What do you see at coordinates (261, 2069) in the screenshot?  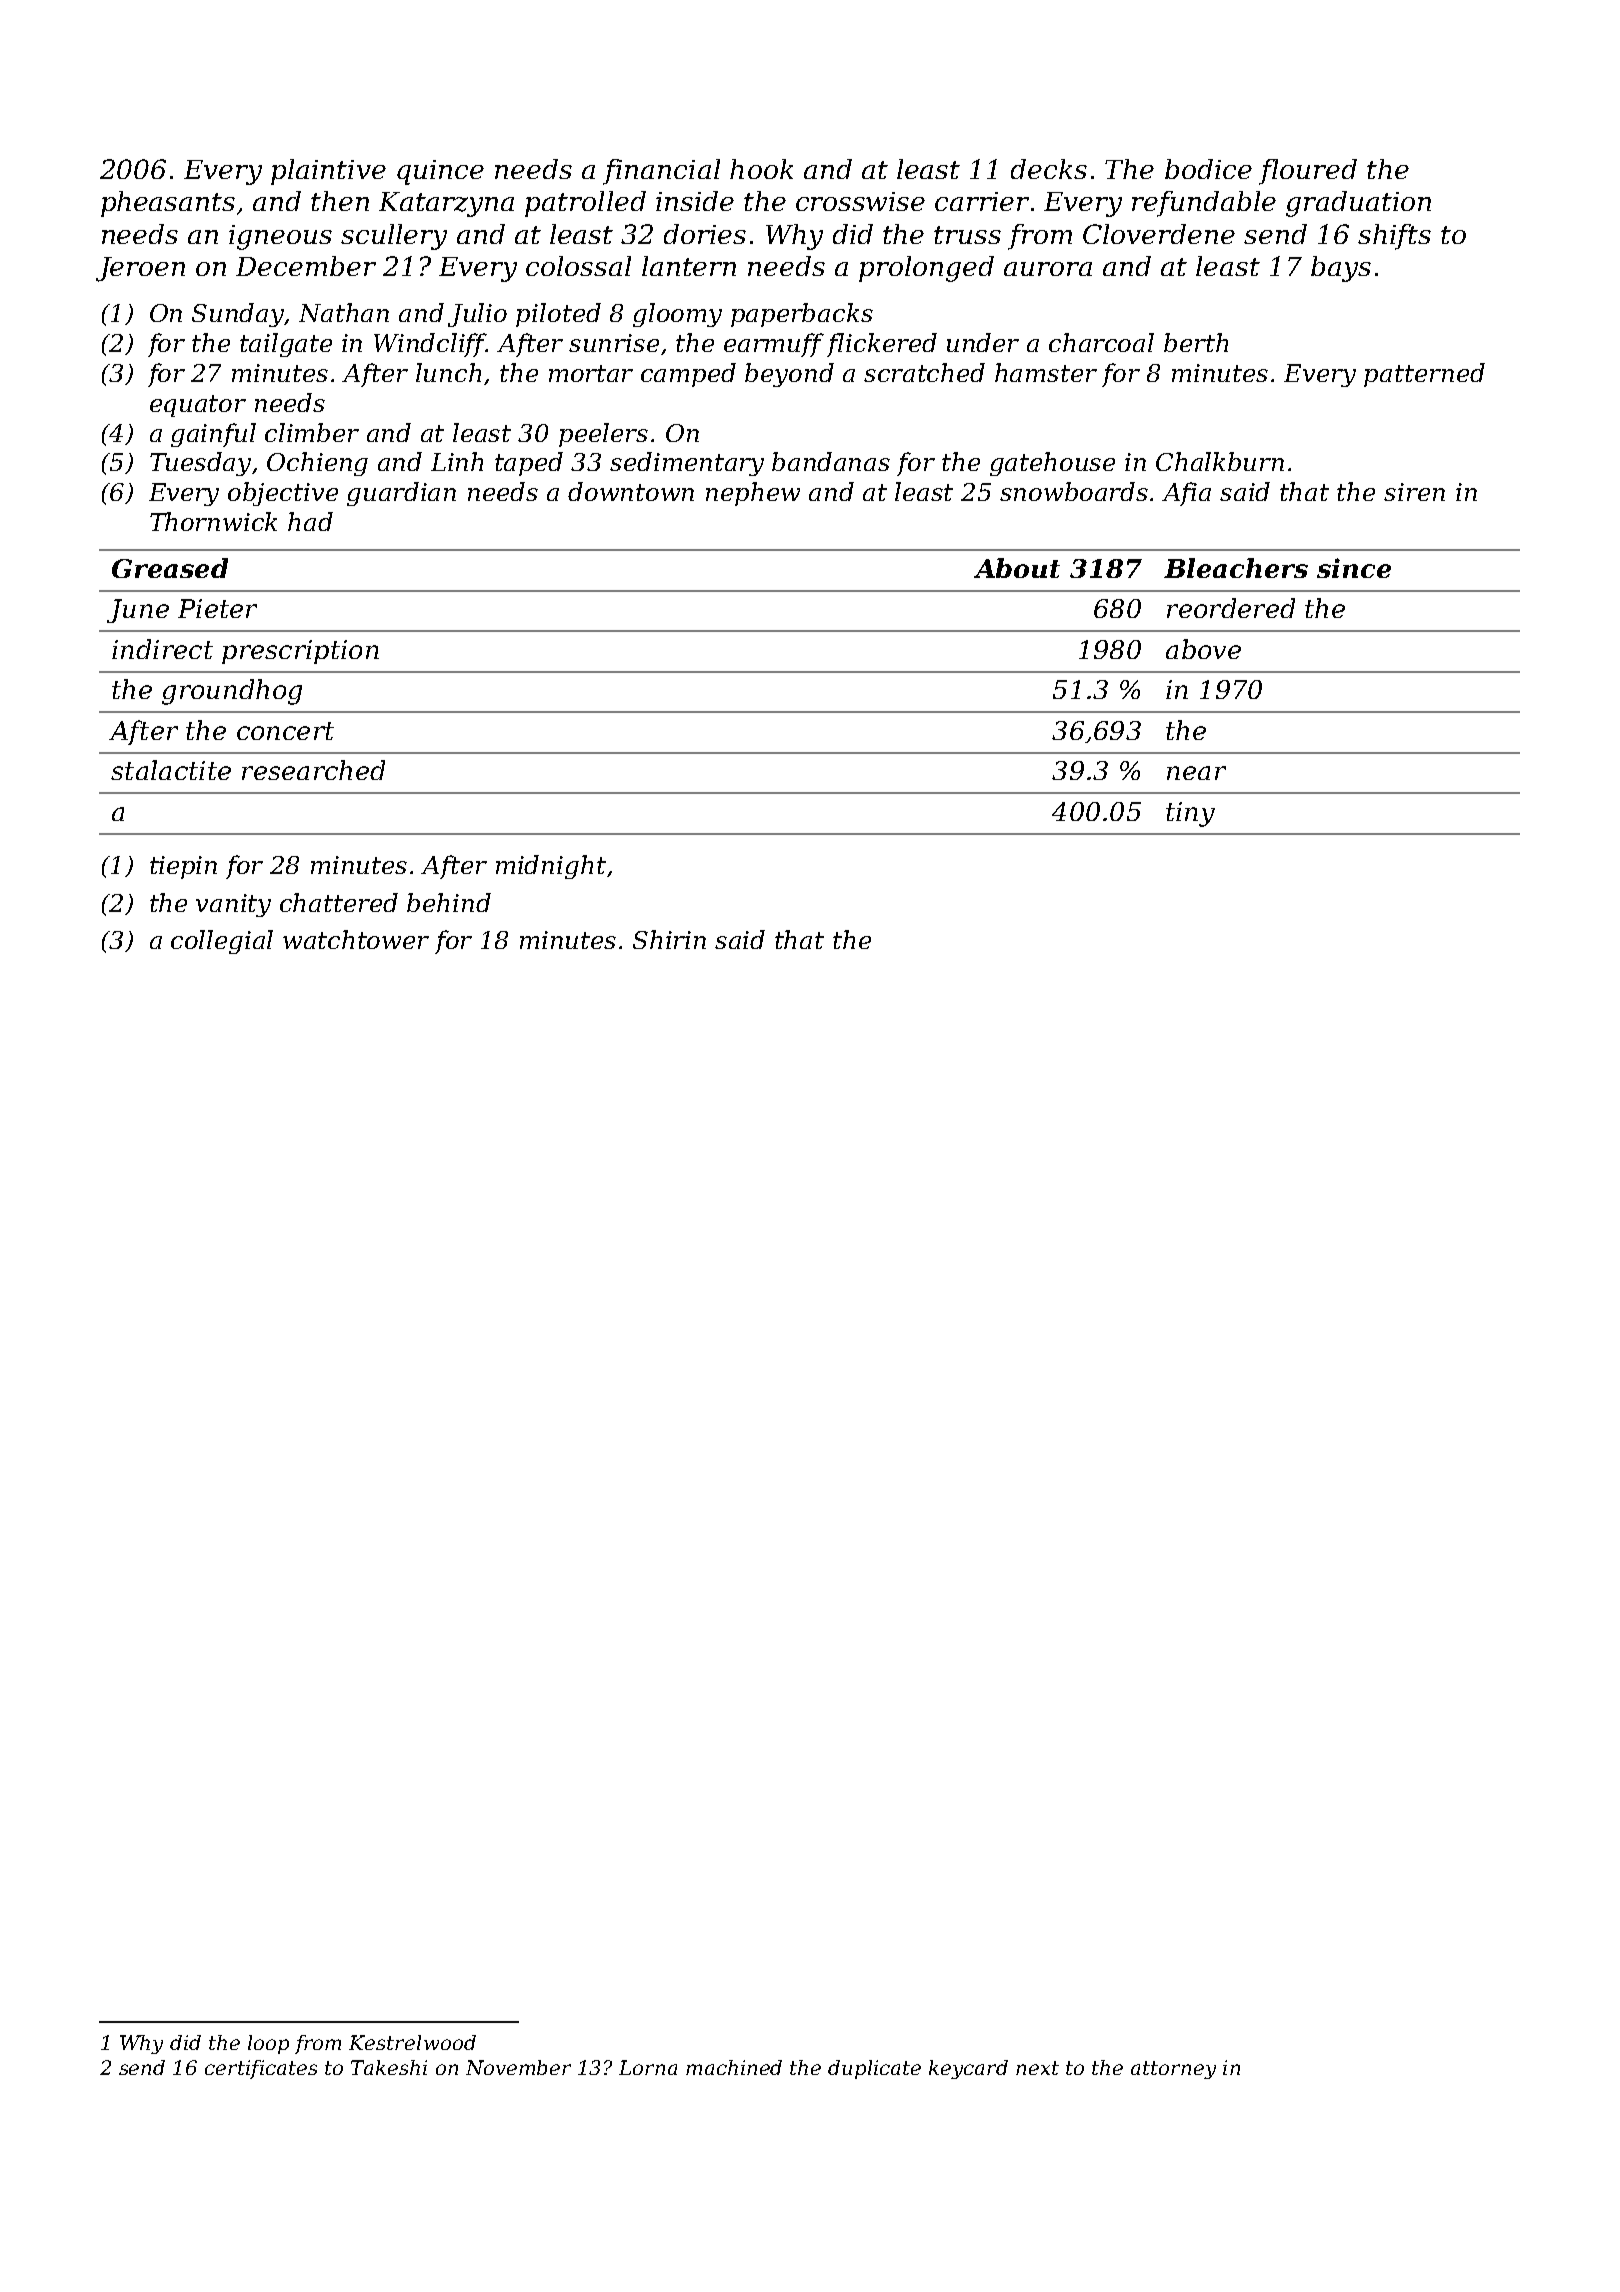 I see `certificates` at bounding box center [261, 2069].
